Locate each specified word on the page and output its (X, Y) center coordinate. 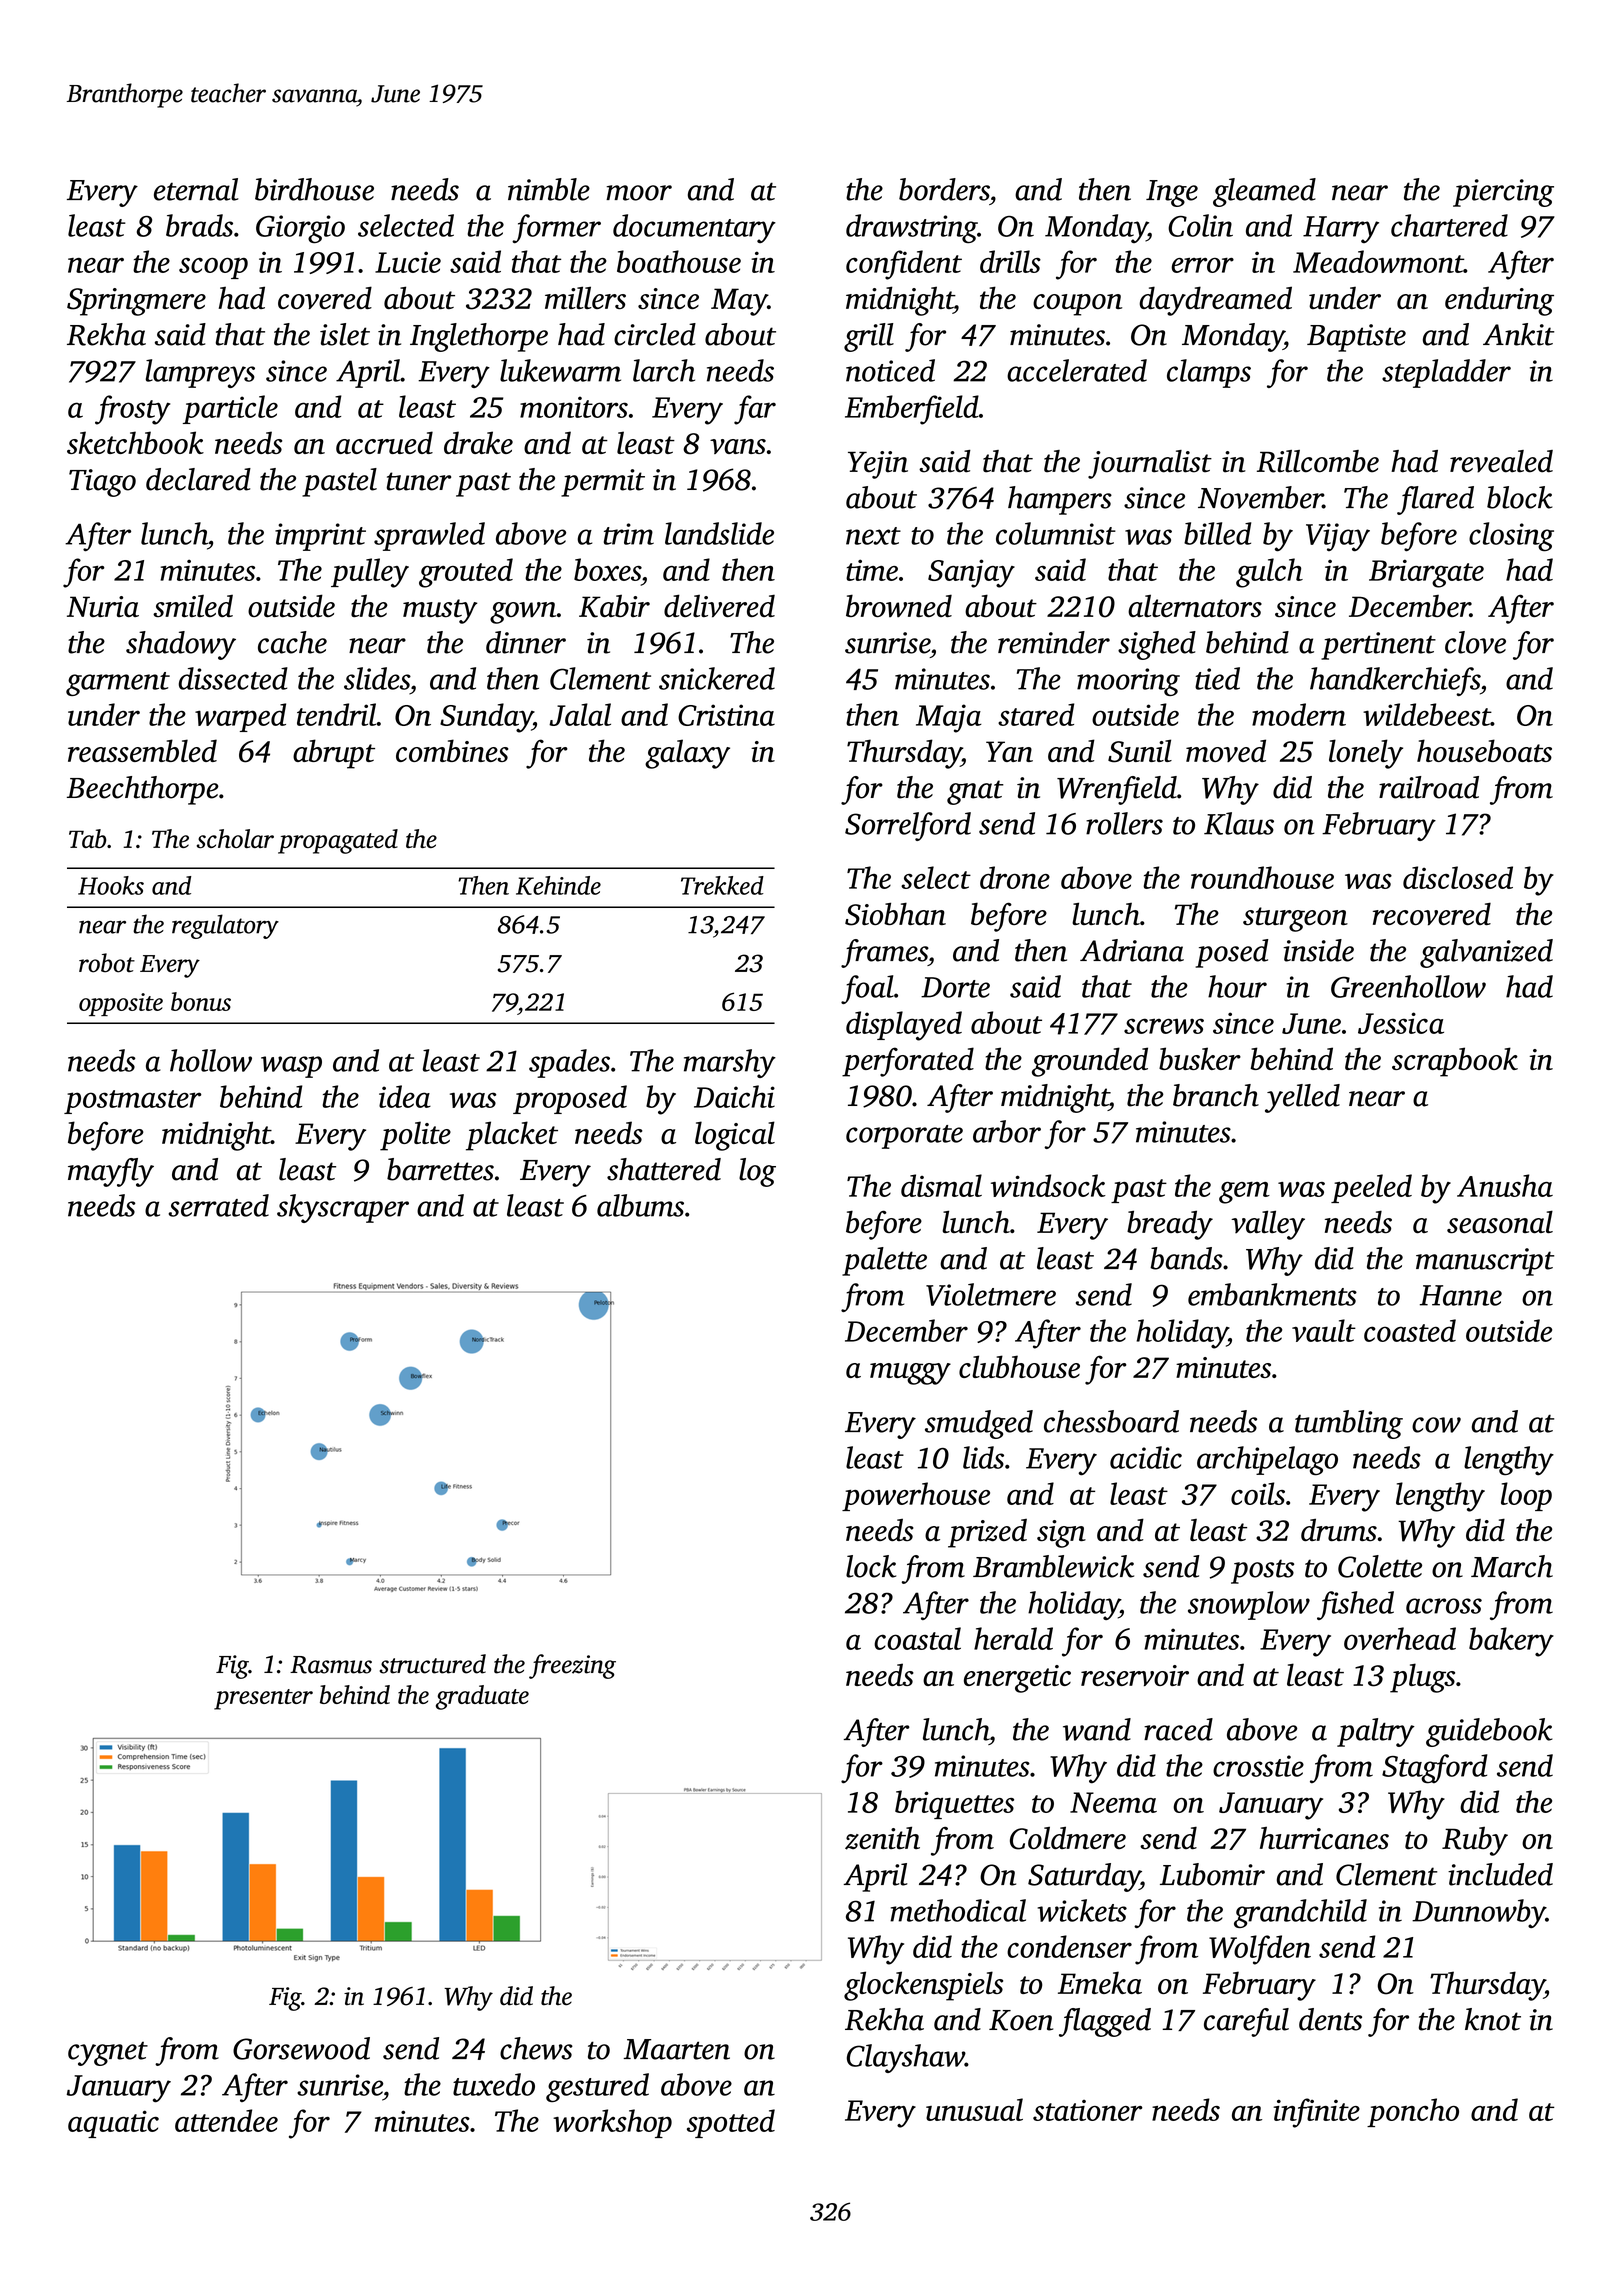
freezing (572, 1666)
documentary (694, 228)
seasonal (1500, 1222)
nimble (549, 189)
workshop (612, 2123)
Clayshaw (906, 2058)
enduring (1499, 301)
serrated (218, 1205)
